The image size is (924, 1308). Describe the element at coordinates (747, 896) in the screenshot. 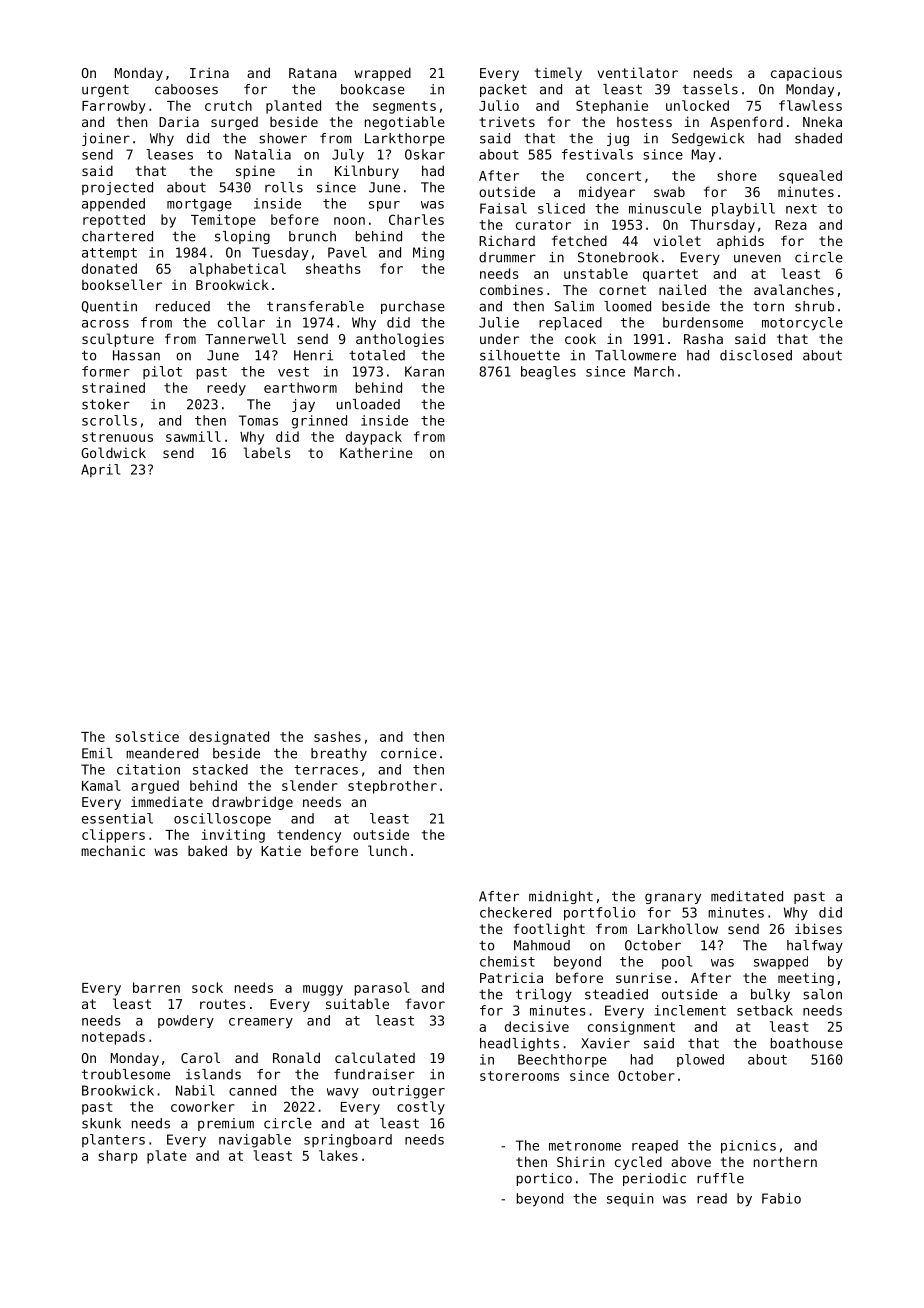

I see `meditated` at that location.
